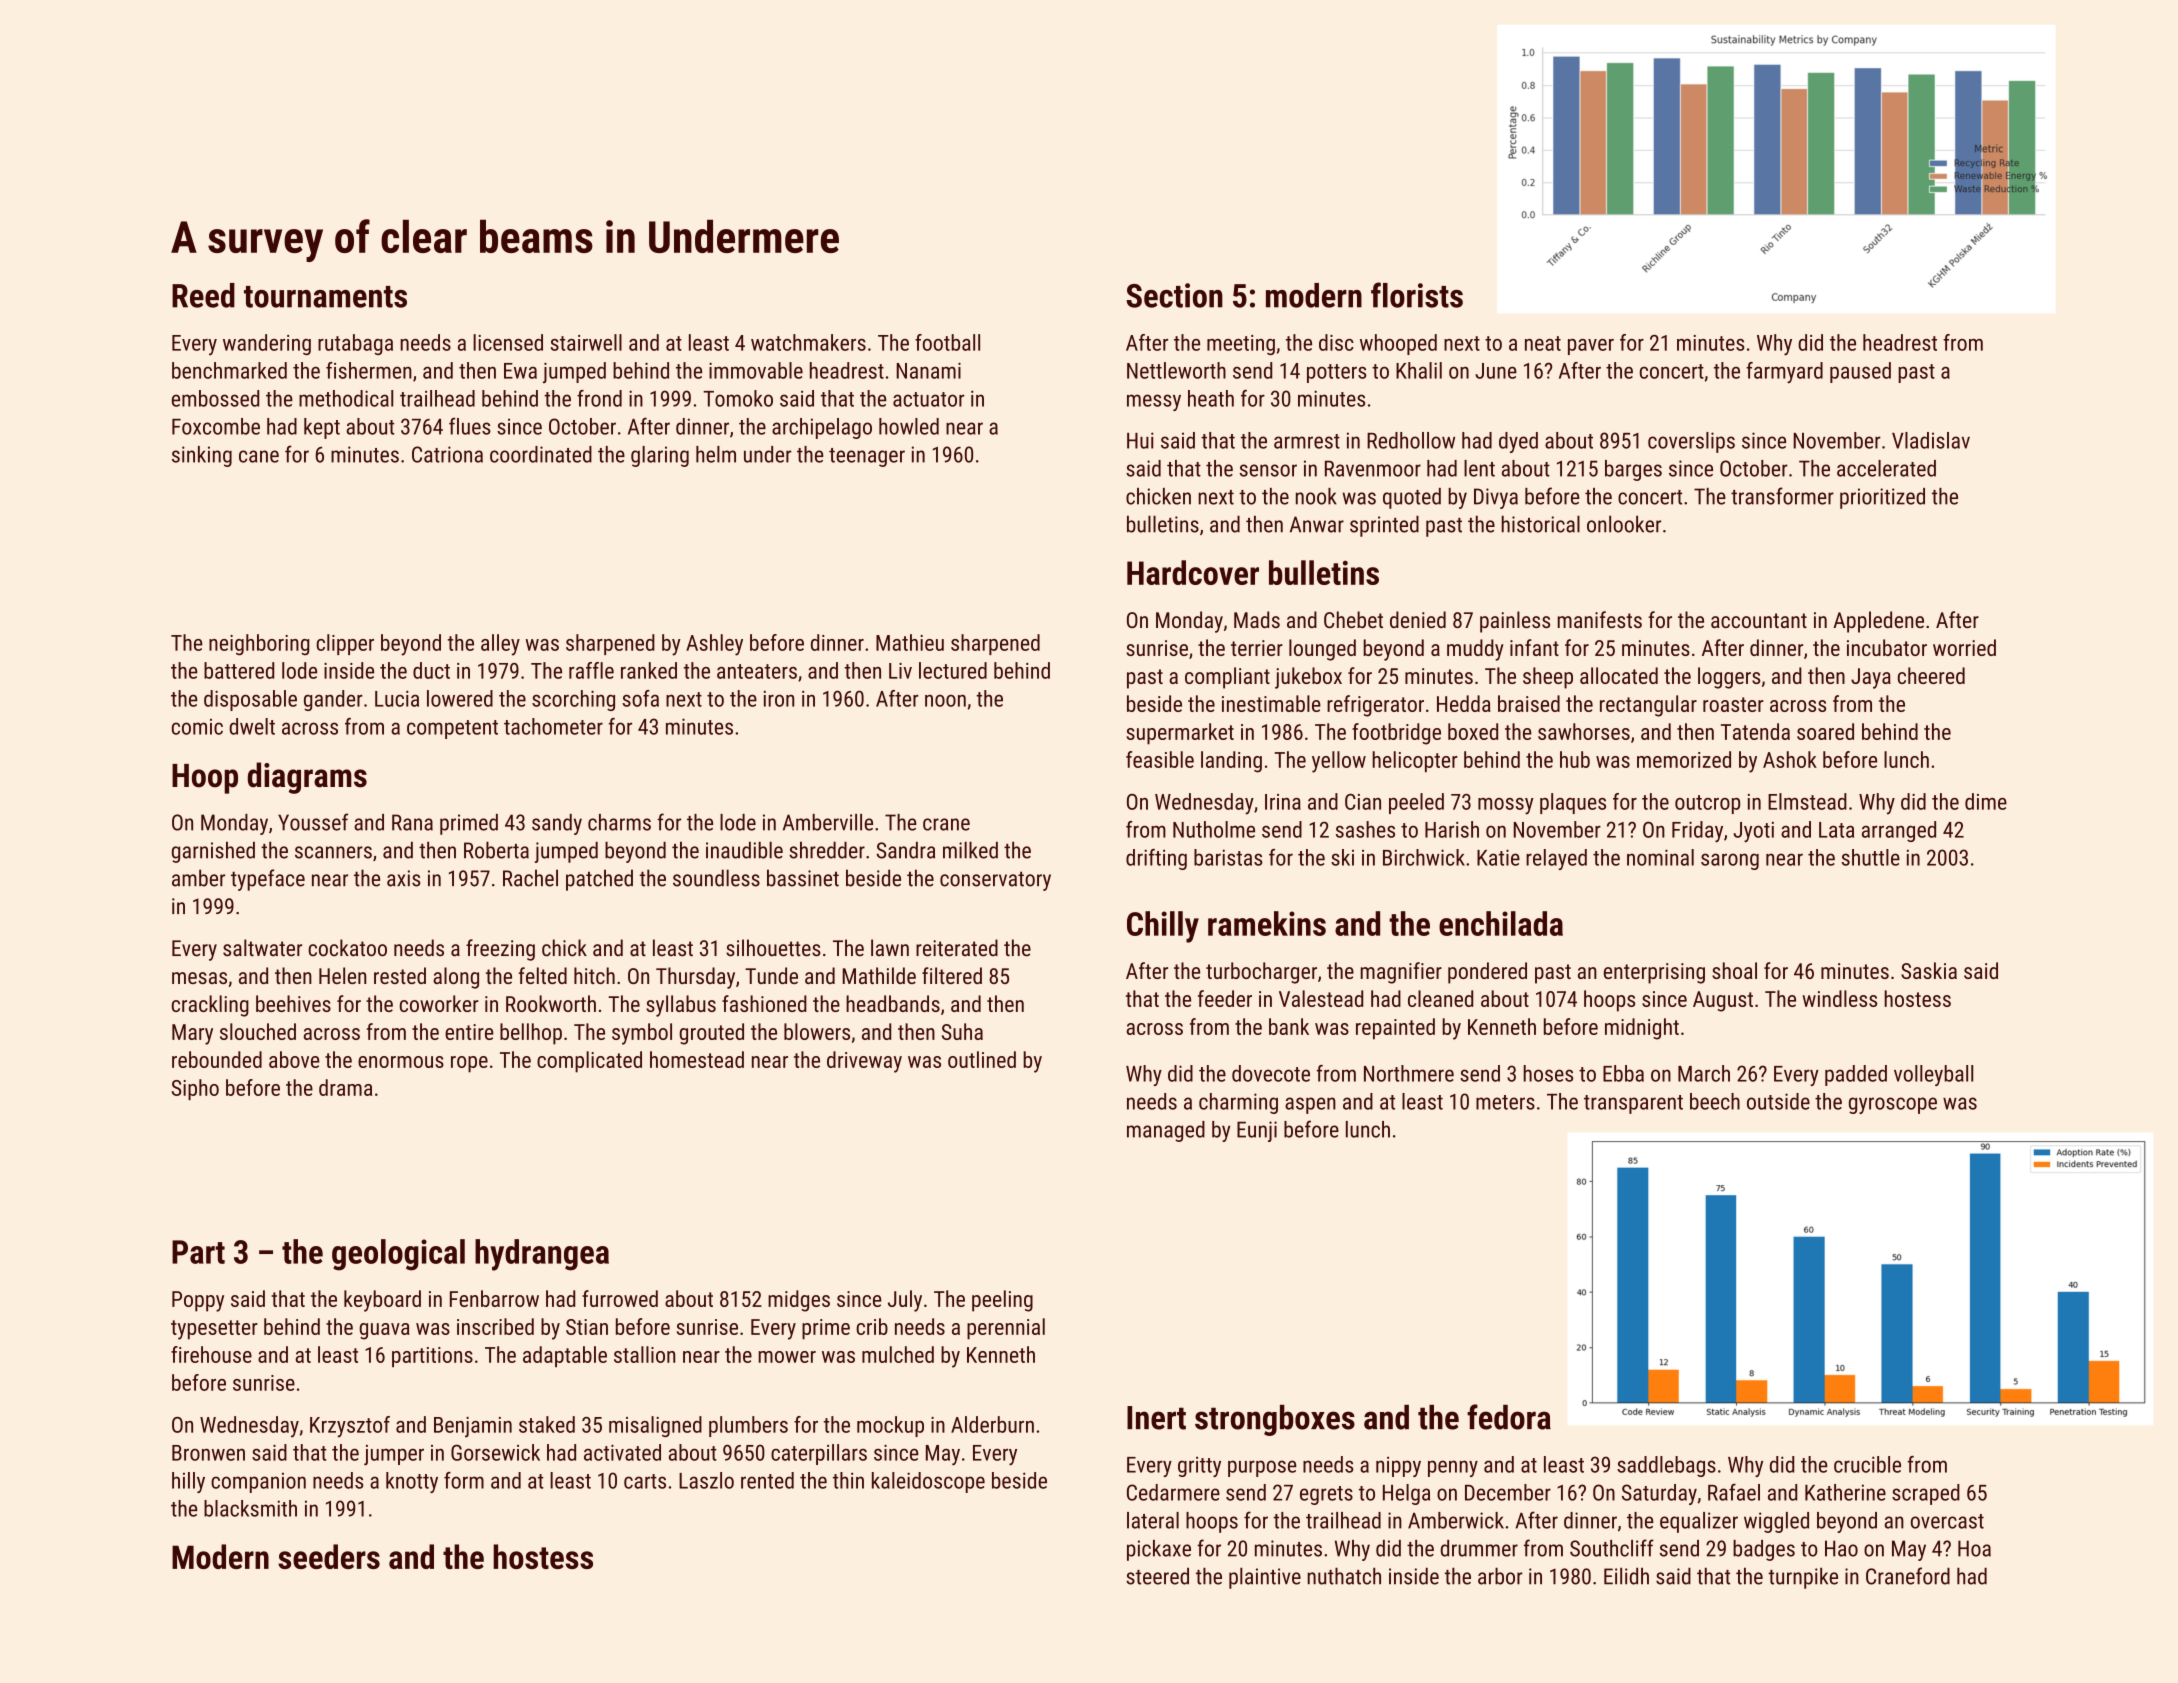 Image resolution: width=2178 pixels, height=1683 pixels. What do you see at coordinates (1860, 372) in the screenshot?
I see `paused` at bounding box center [1860, 372].
